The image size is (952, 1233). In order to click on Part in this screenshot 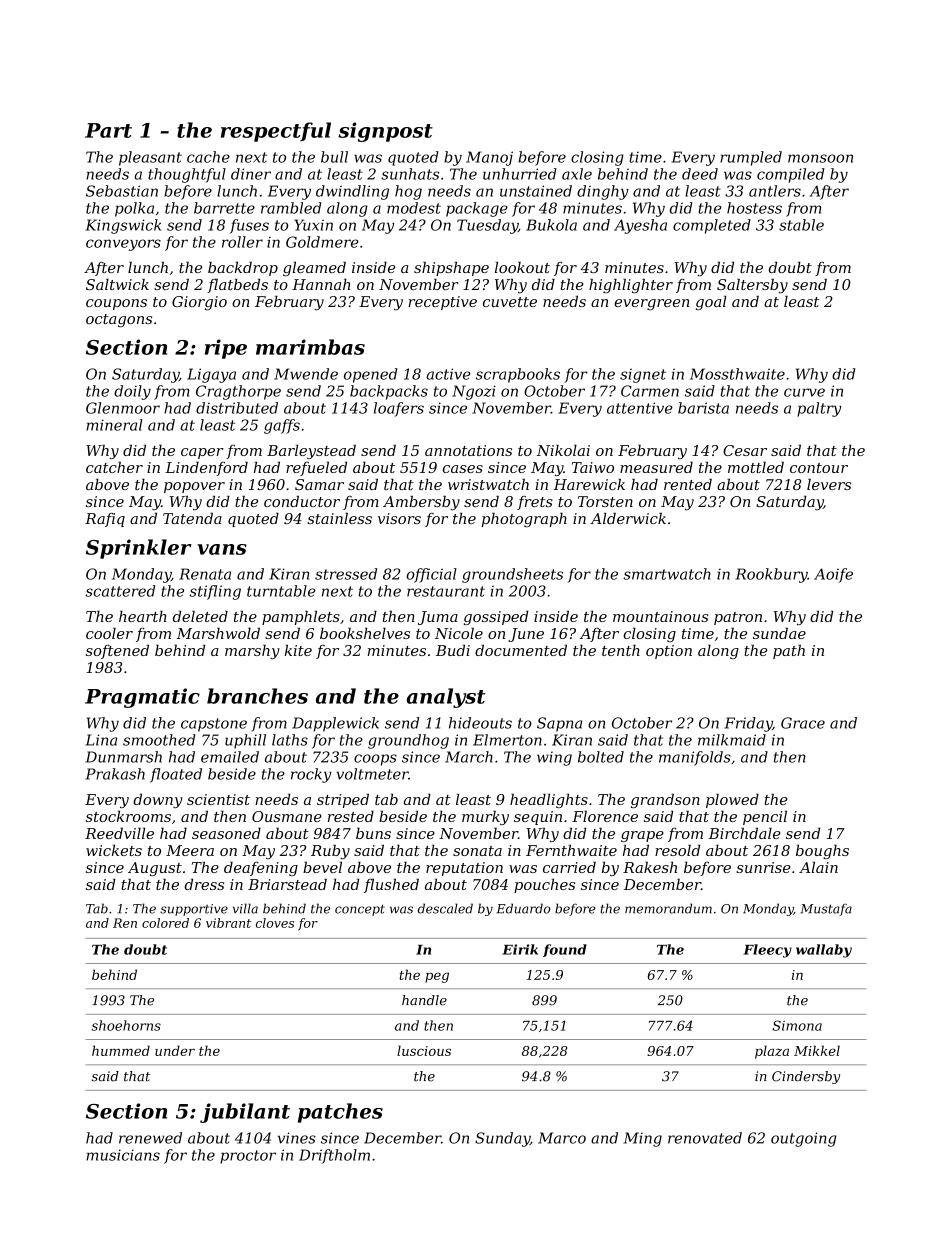, I will do `click(108, 130)`.
